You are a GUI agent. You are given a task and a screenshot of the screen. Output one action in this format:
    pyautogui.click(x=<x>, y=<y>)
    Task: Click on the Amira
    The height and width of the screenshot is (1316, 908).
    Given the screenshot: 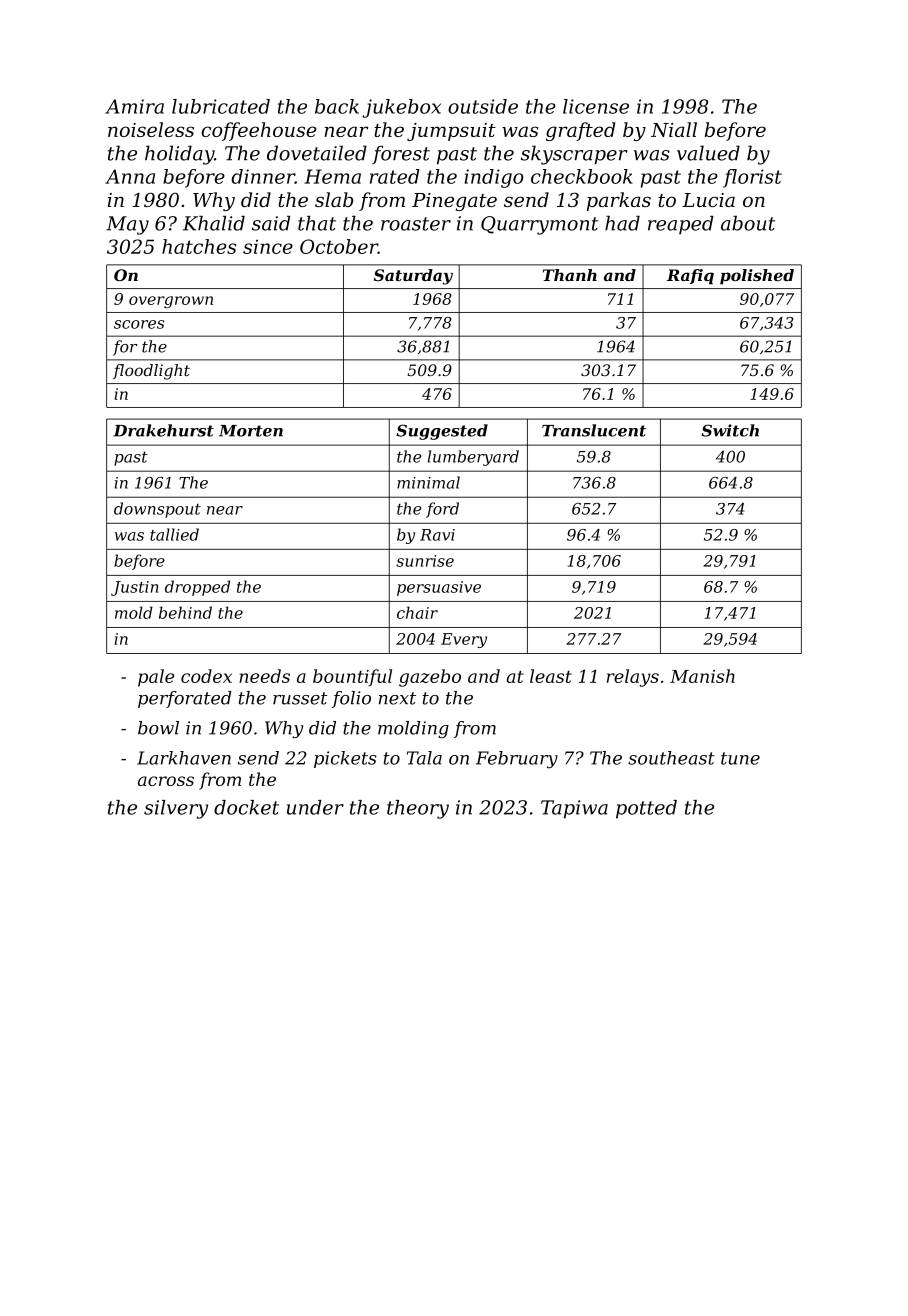 What is the action you would take?
    pyautogui.click(x=134, y=106)
